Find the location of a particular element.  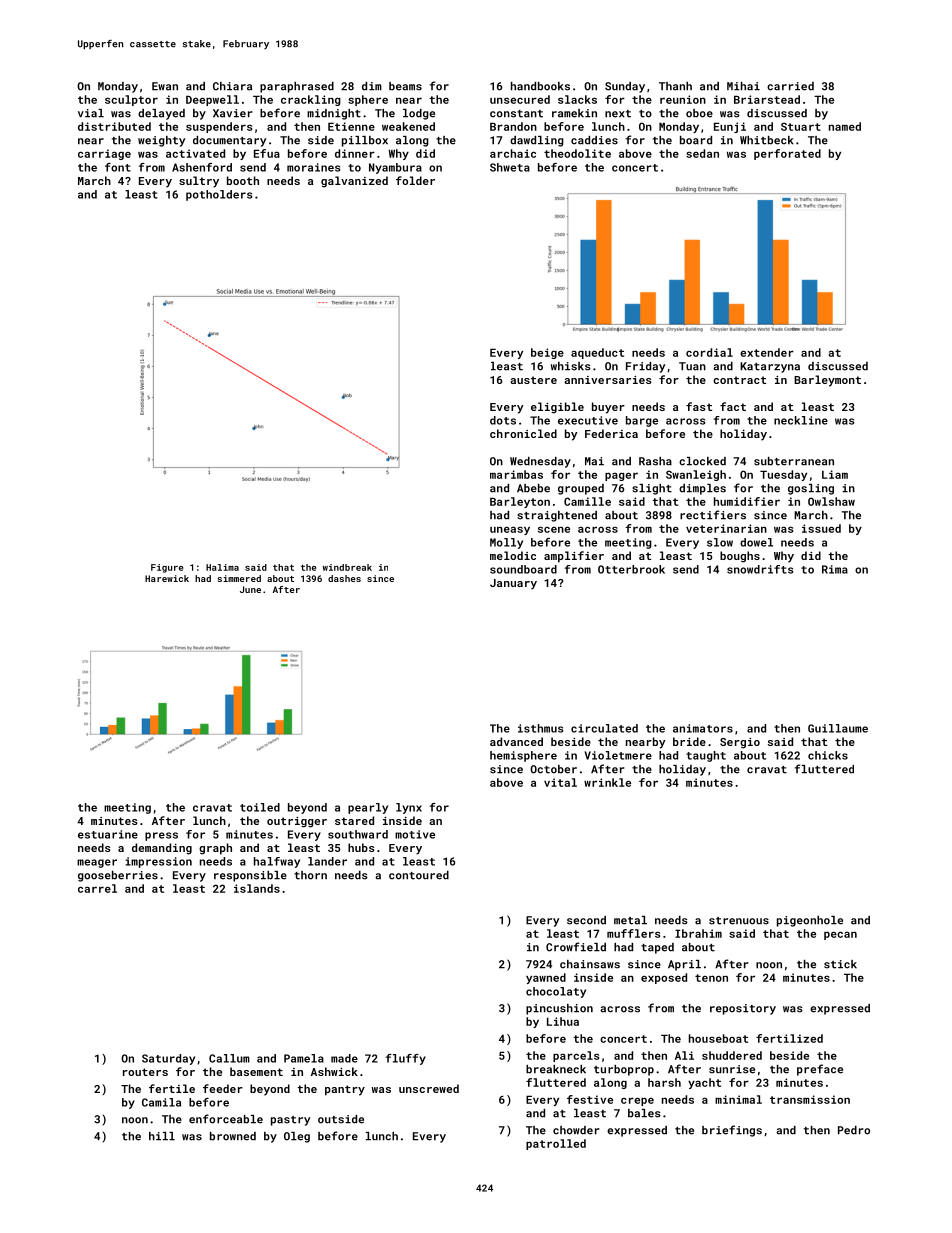

perforated is located at coordinates (787, 154).
